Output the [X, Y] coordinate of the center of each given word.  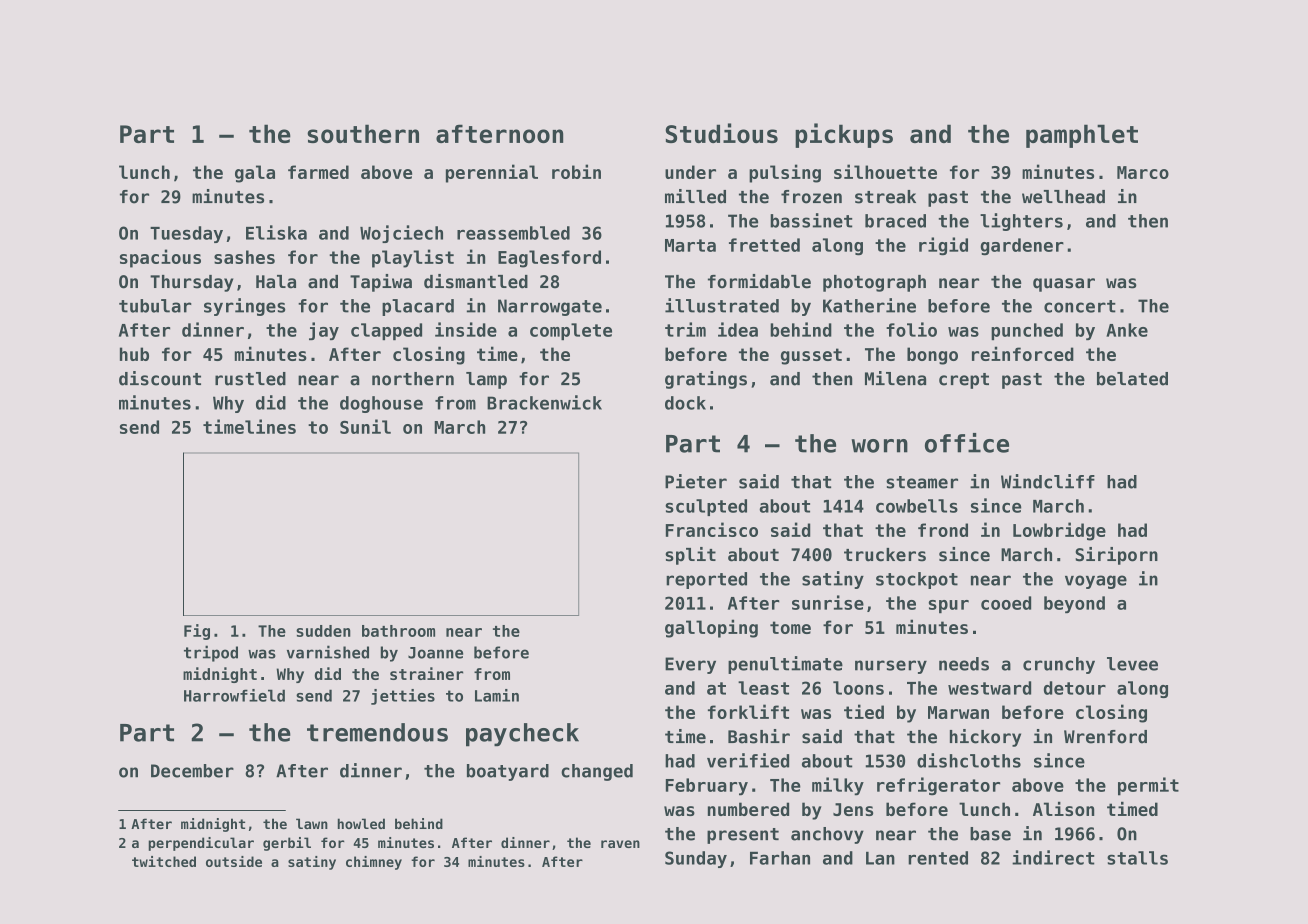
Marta [690, 245]
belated [1132, 379]
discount [160, 378]
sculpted [706, 507]
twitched [164, 861]
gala [255, 174]
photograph [874, 283]
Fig [197, 632]
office [967, 443]
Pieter [696, 481]
